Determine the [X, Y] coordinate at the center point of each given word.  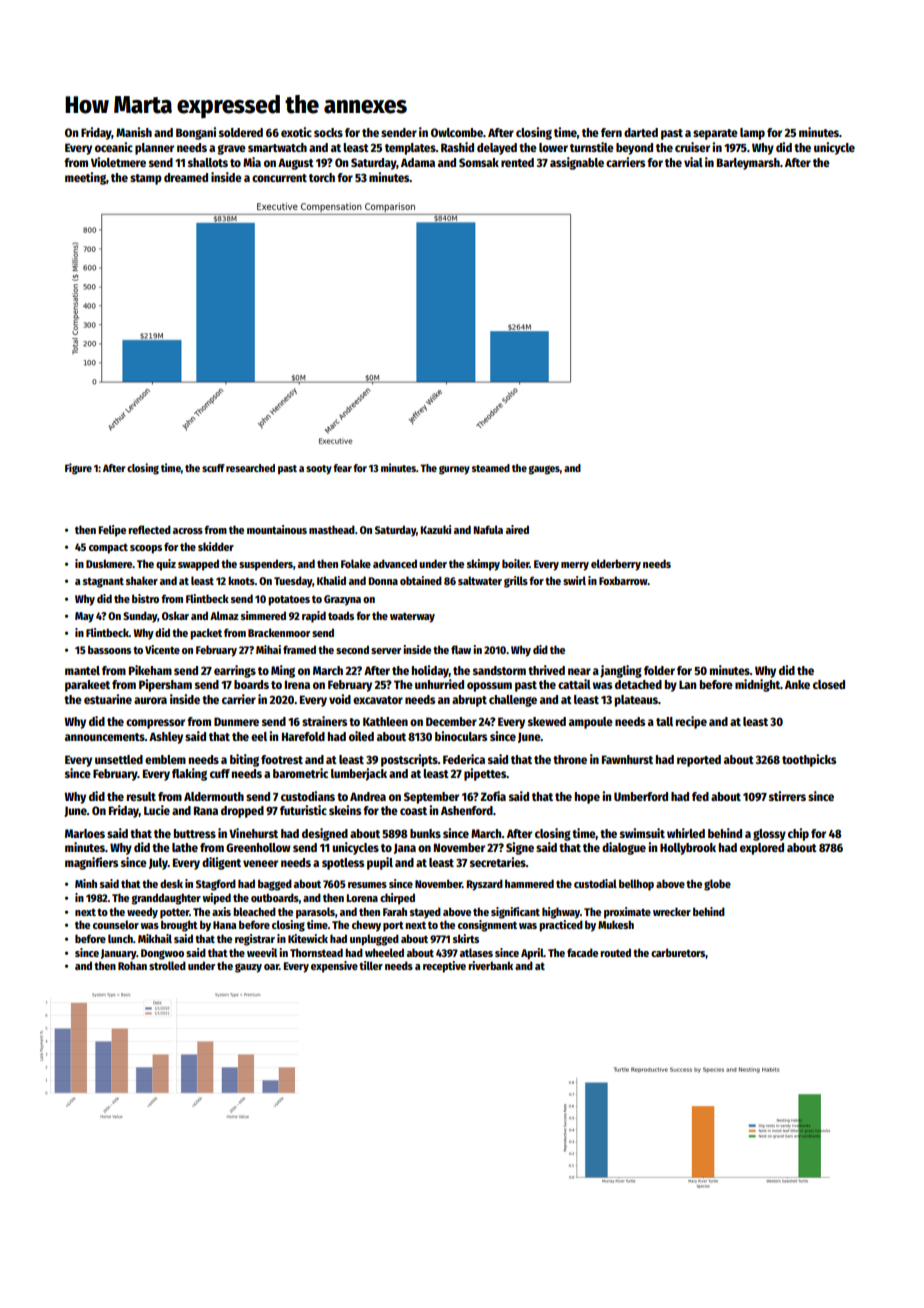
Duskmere [109, 563]
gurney [454, 470]
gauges [544, 470]
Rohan [132, 965]
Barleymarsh [748, 164]
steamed [491, 468]
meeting [85, 178]
